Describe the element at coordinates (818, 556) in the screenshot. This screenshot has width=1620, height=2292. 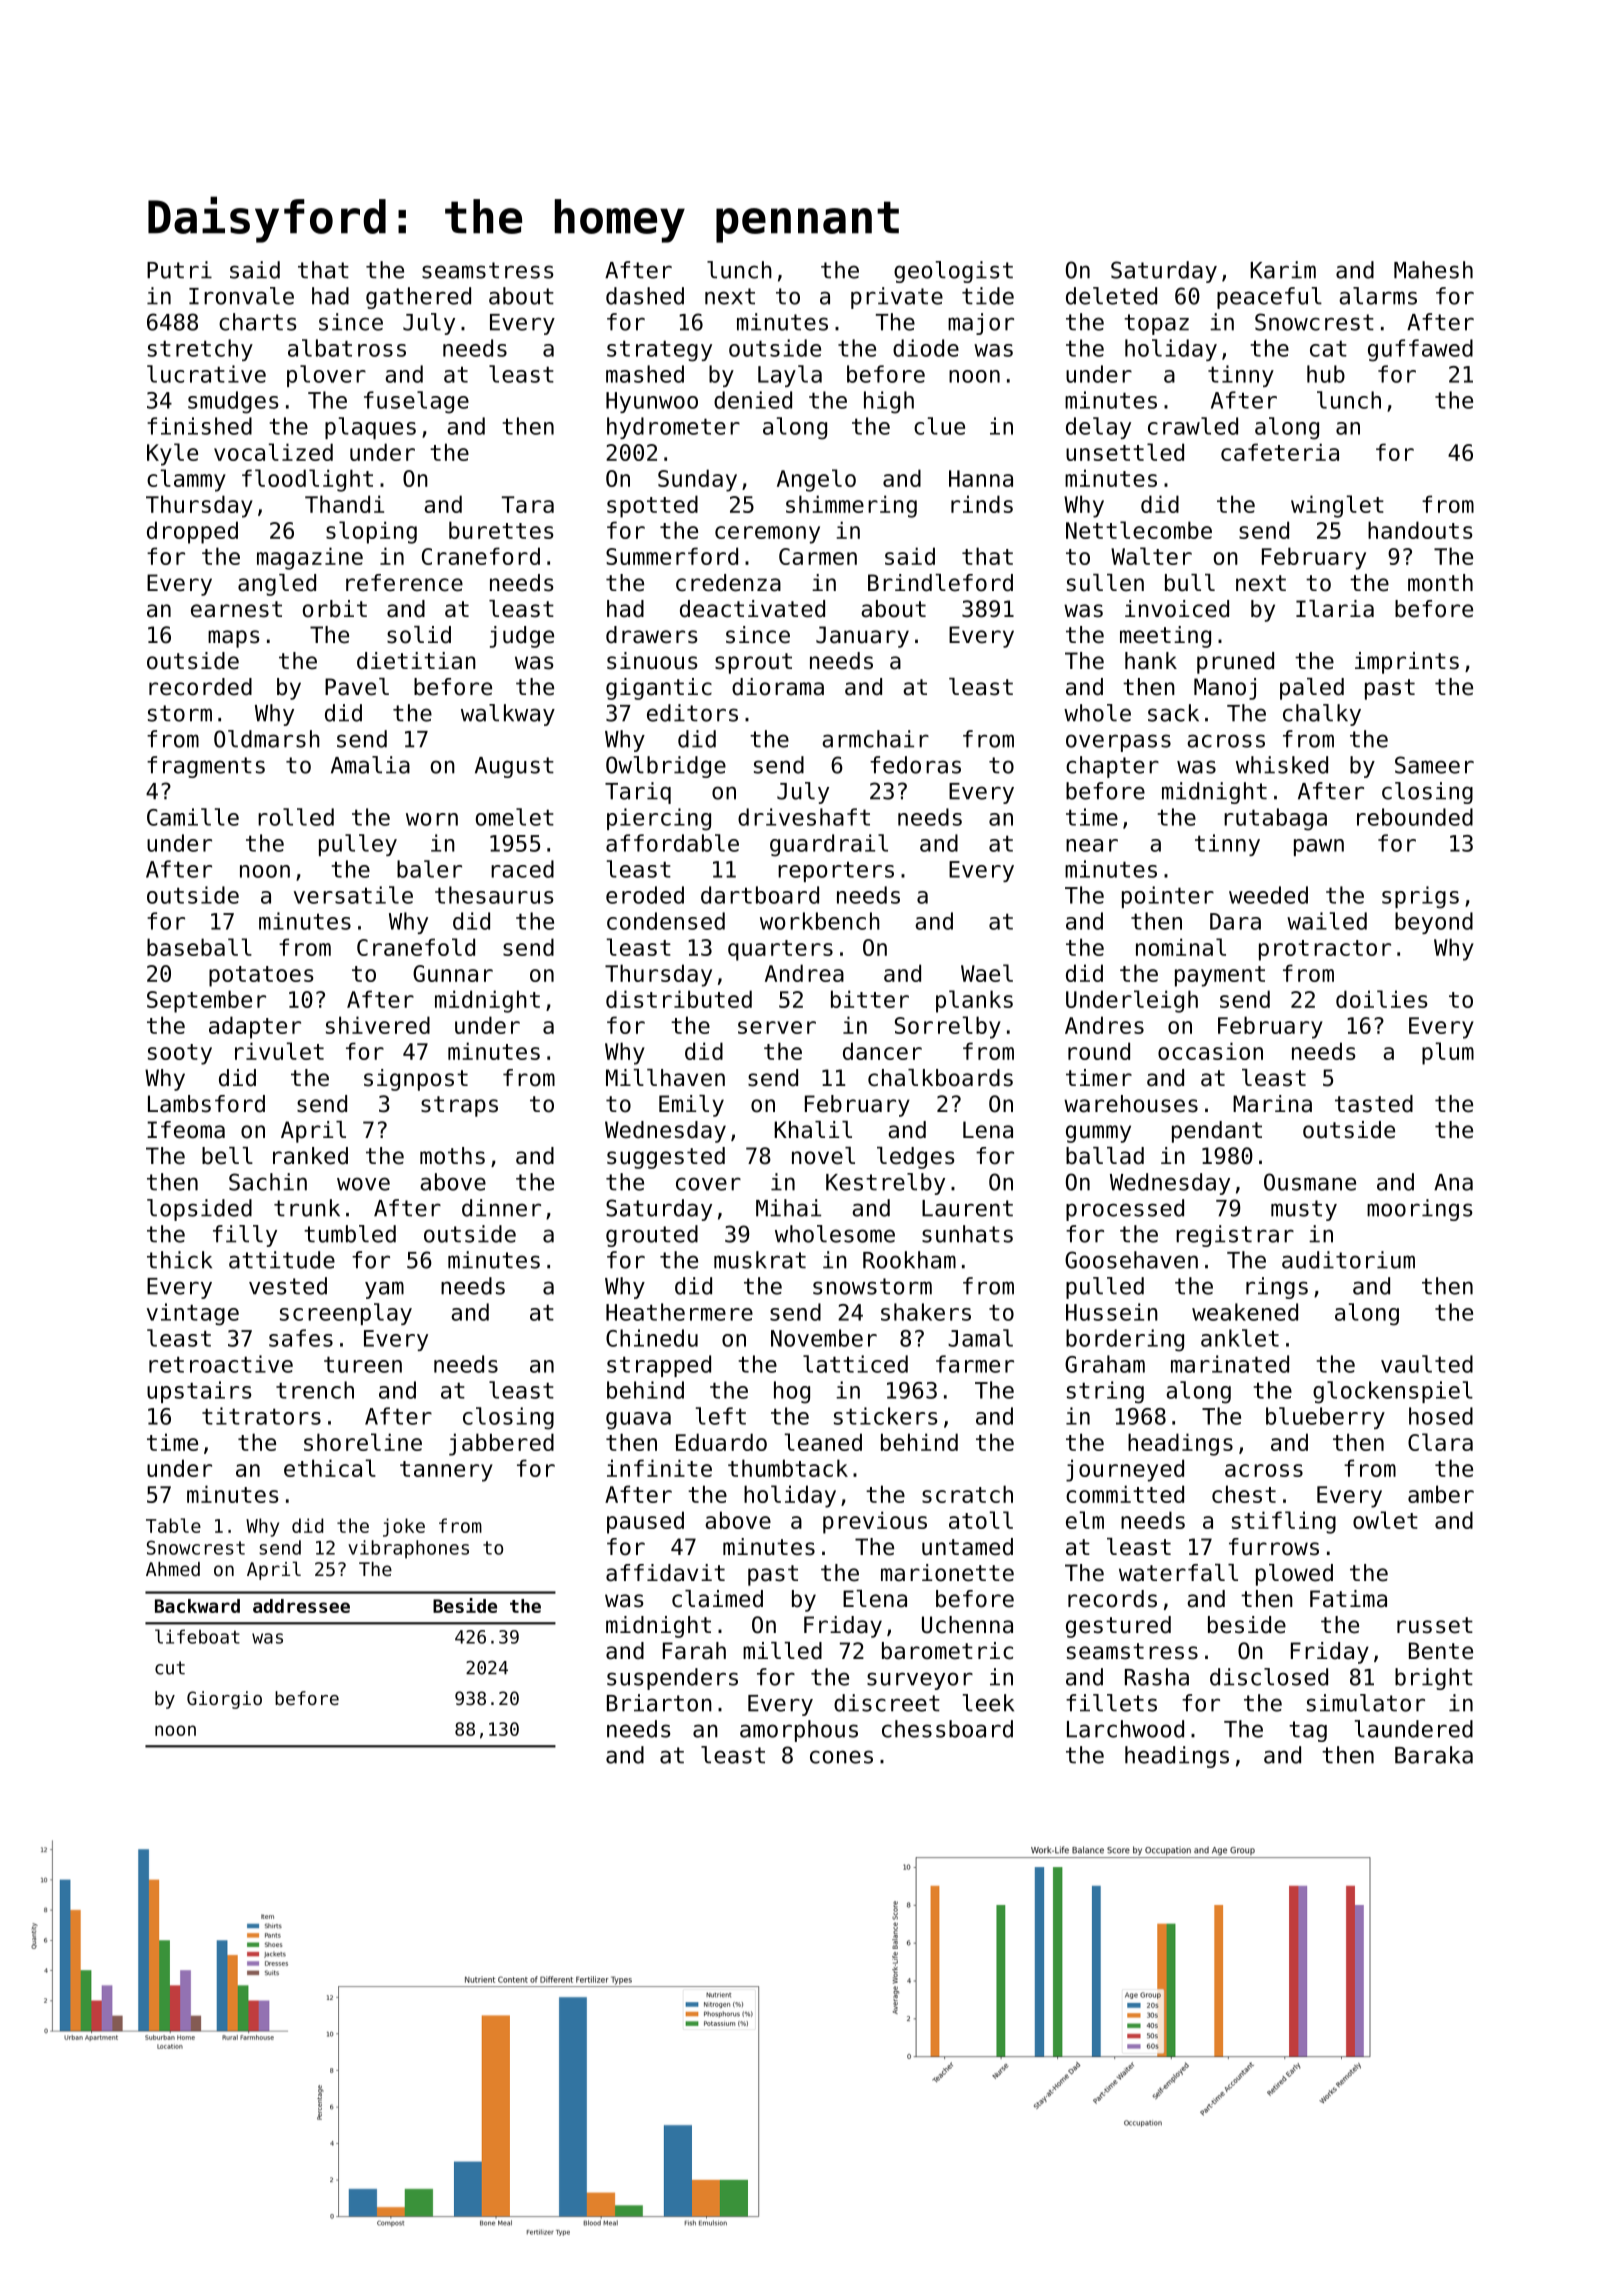
I see `Carmen` at that location.
